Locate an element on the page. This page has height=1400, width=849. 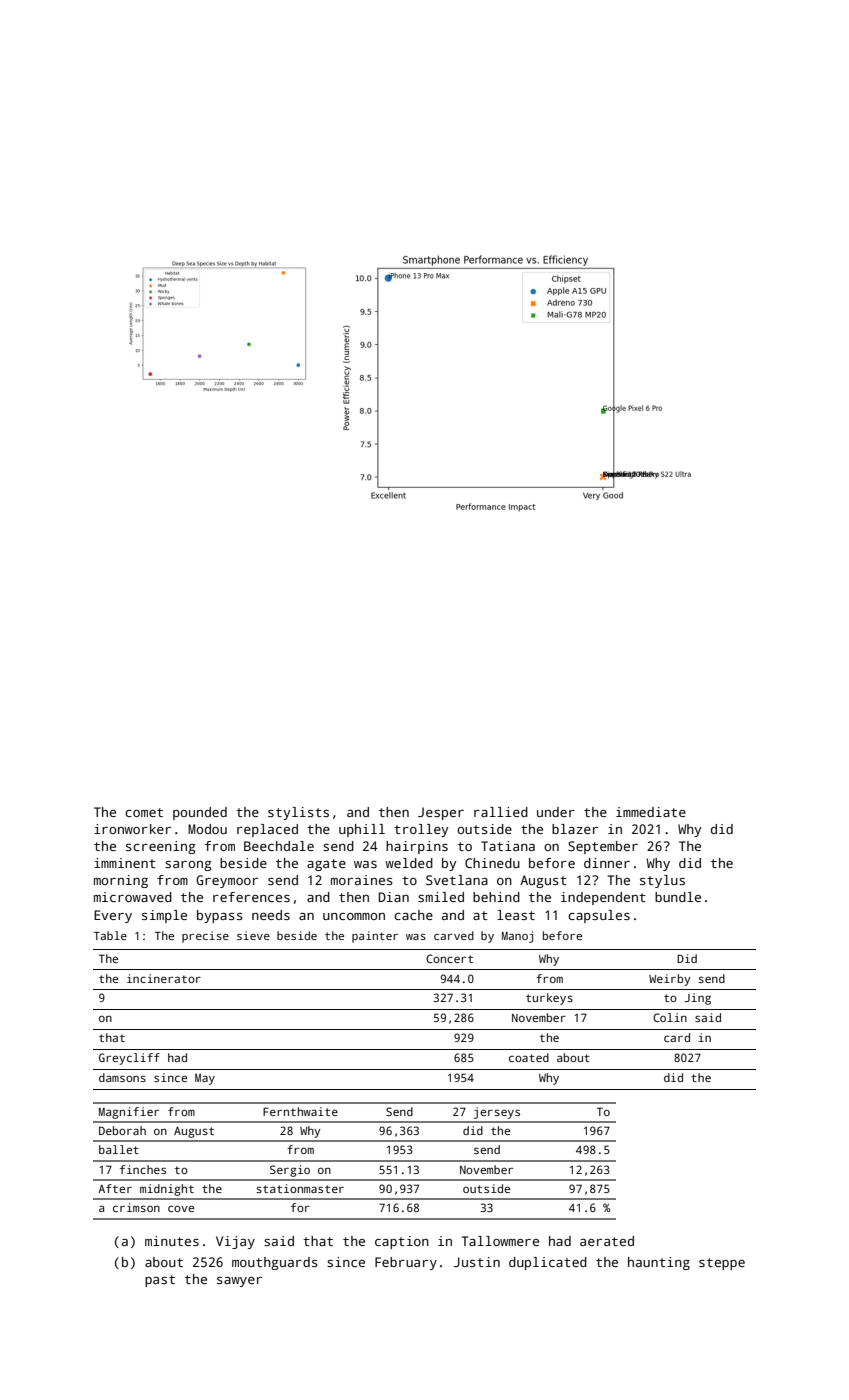
coated is located at coordinates (529, 1057).
